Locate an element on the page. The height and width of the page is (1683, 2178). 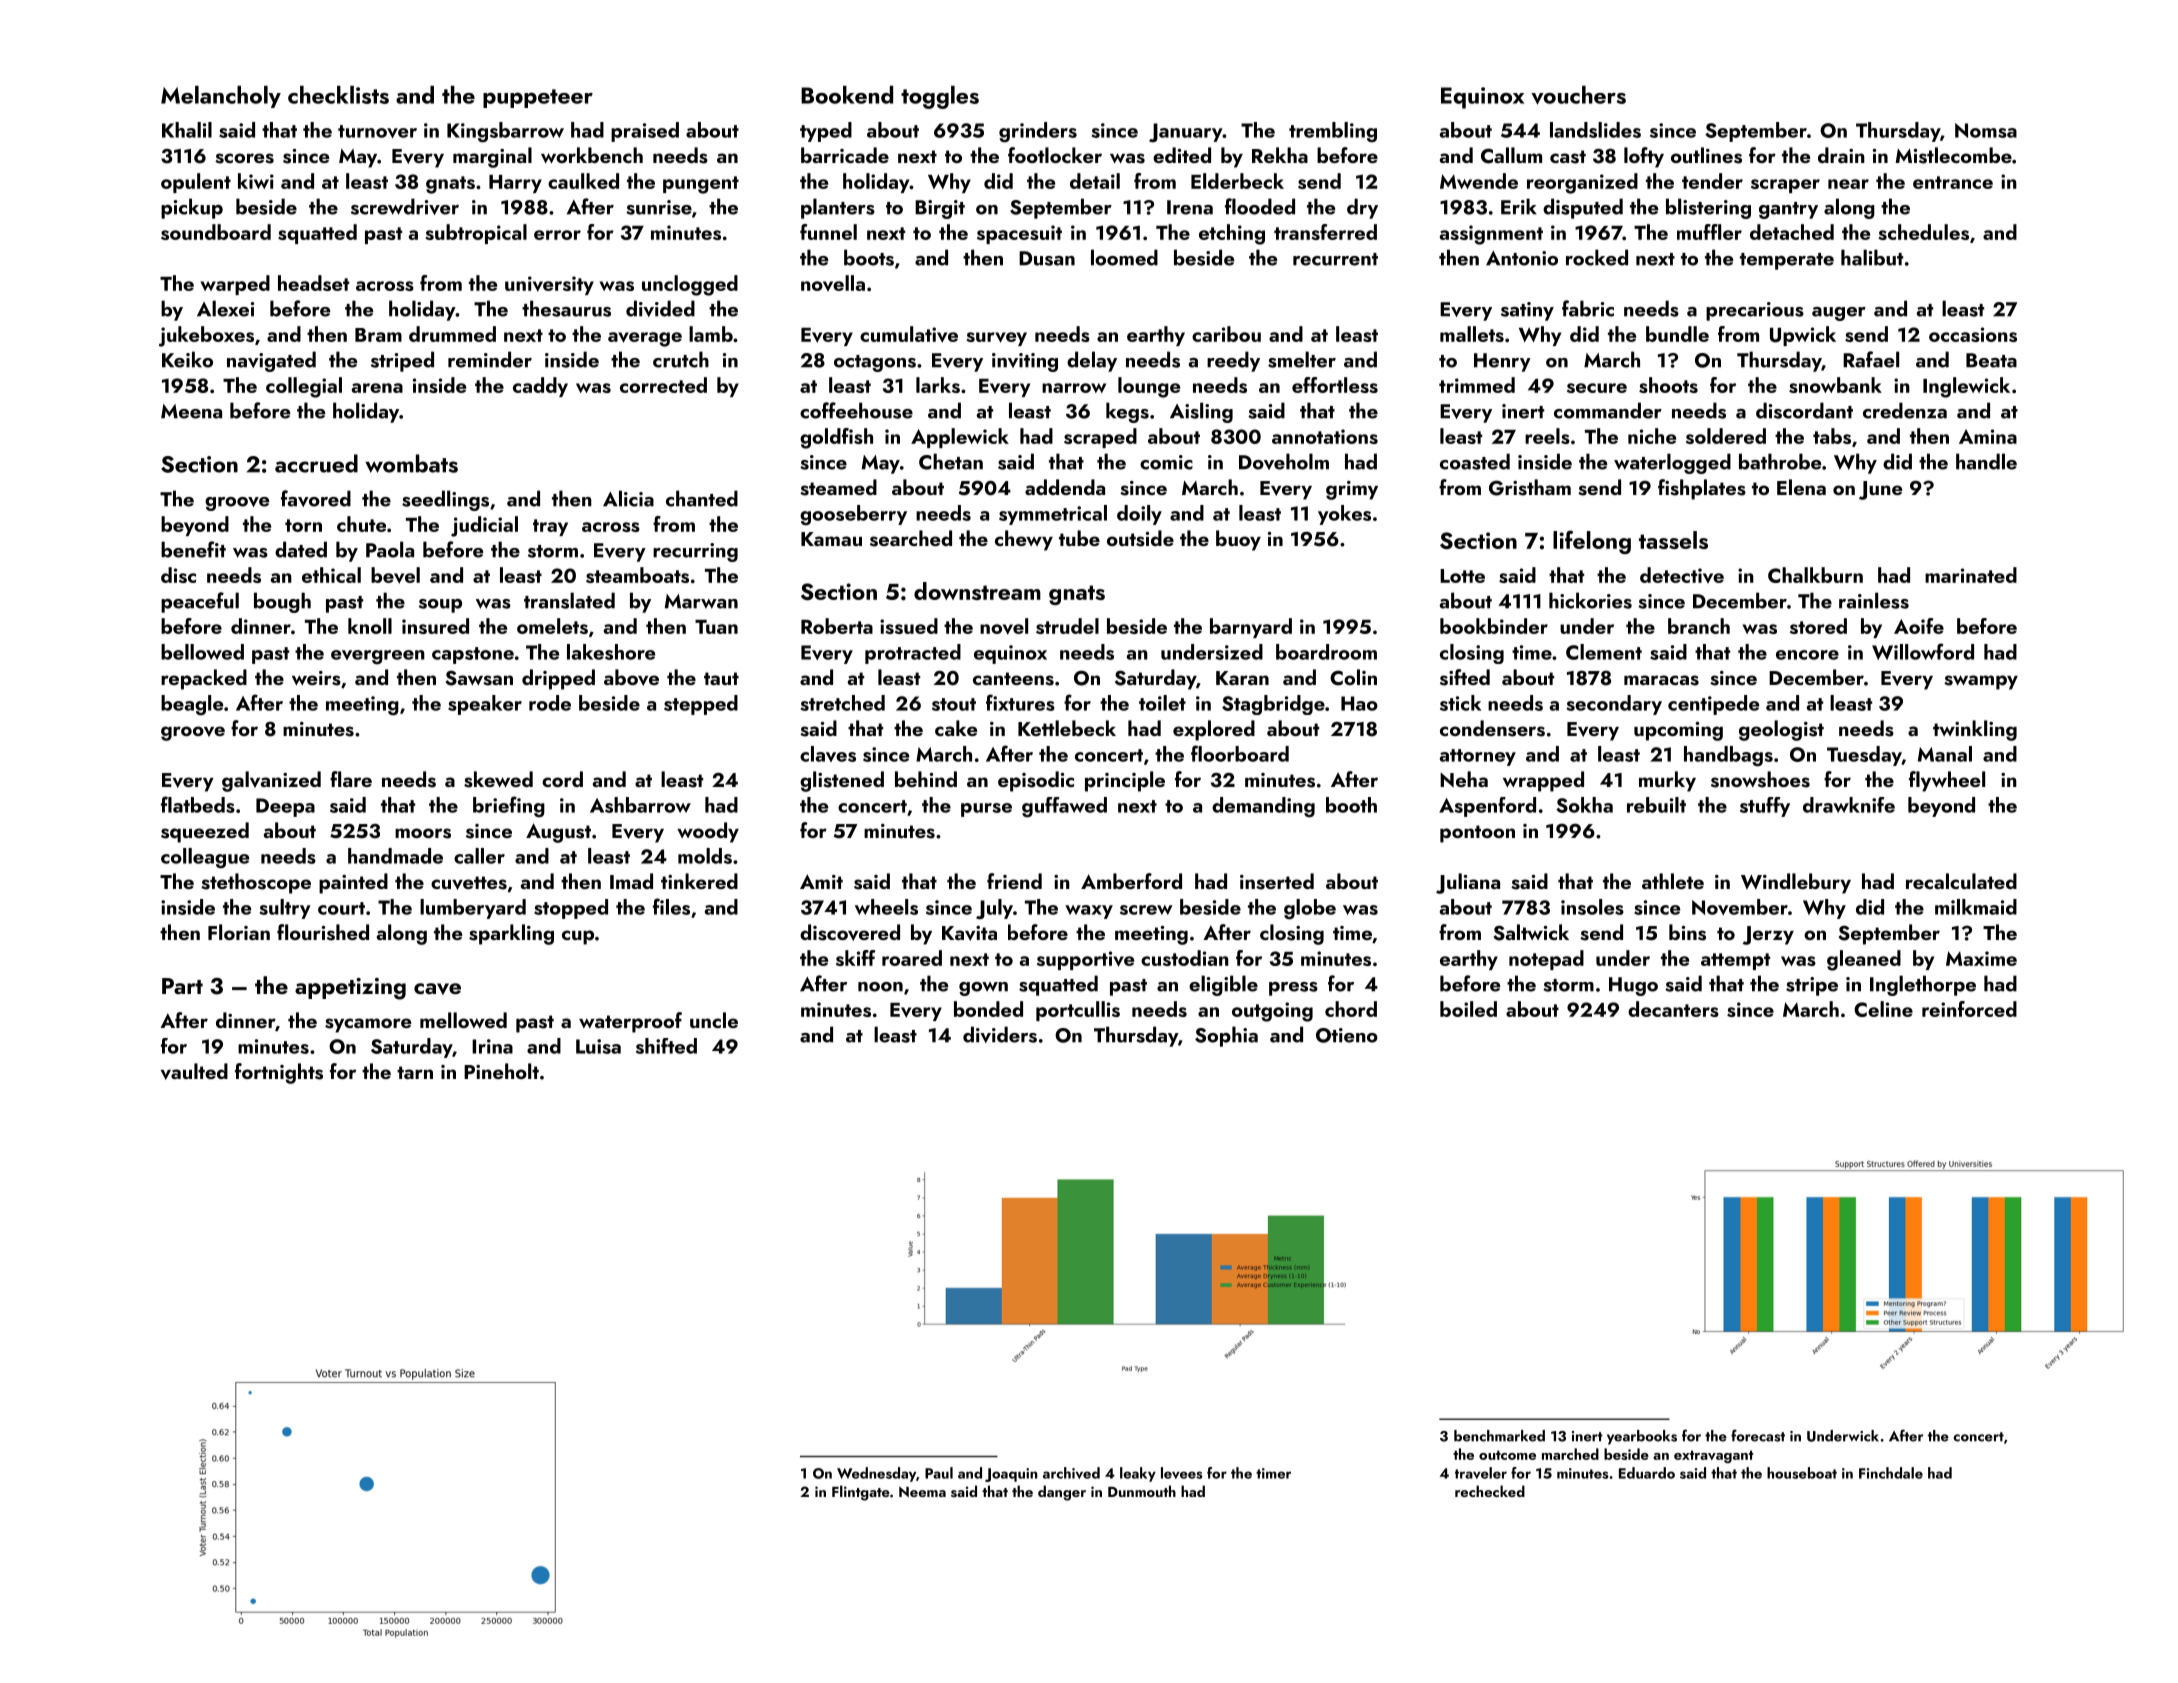
noon is located at coordinates (880, 987).
